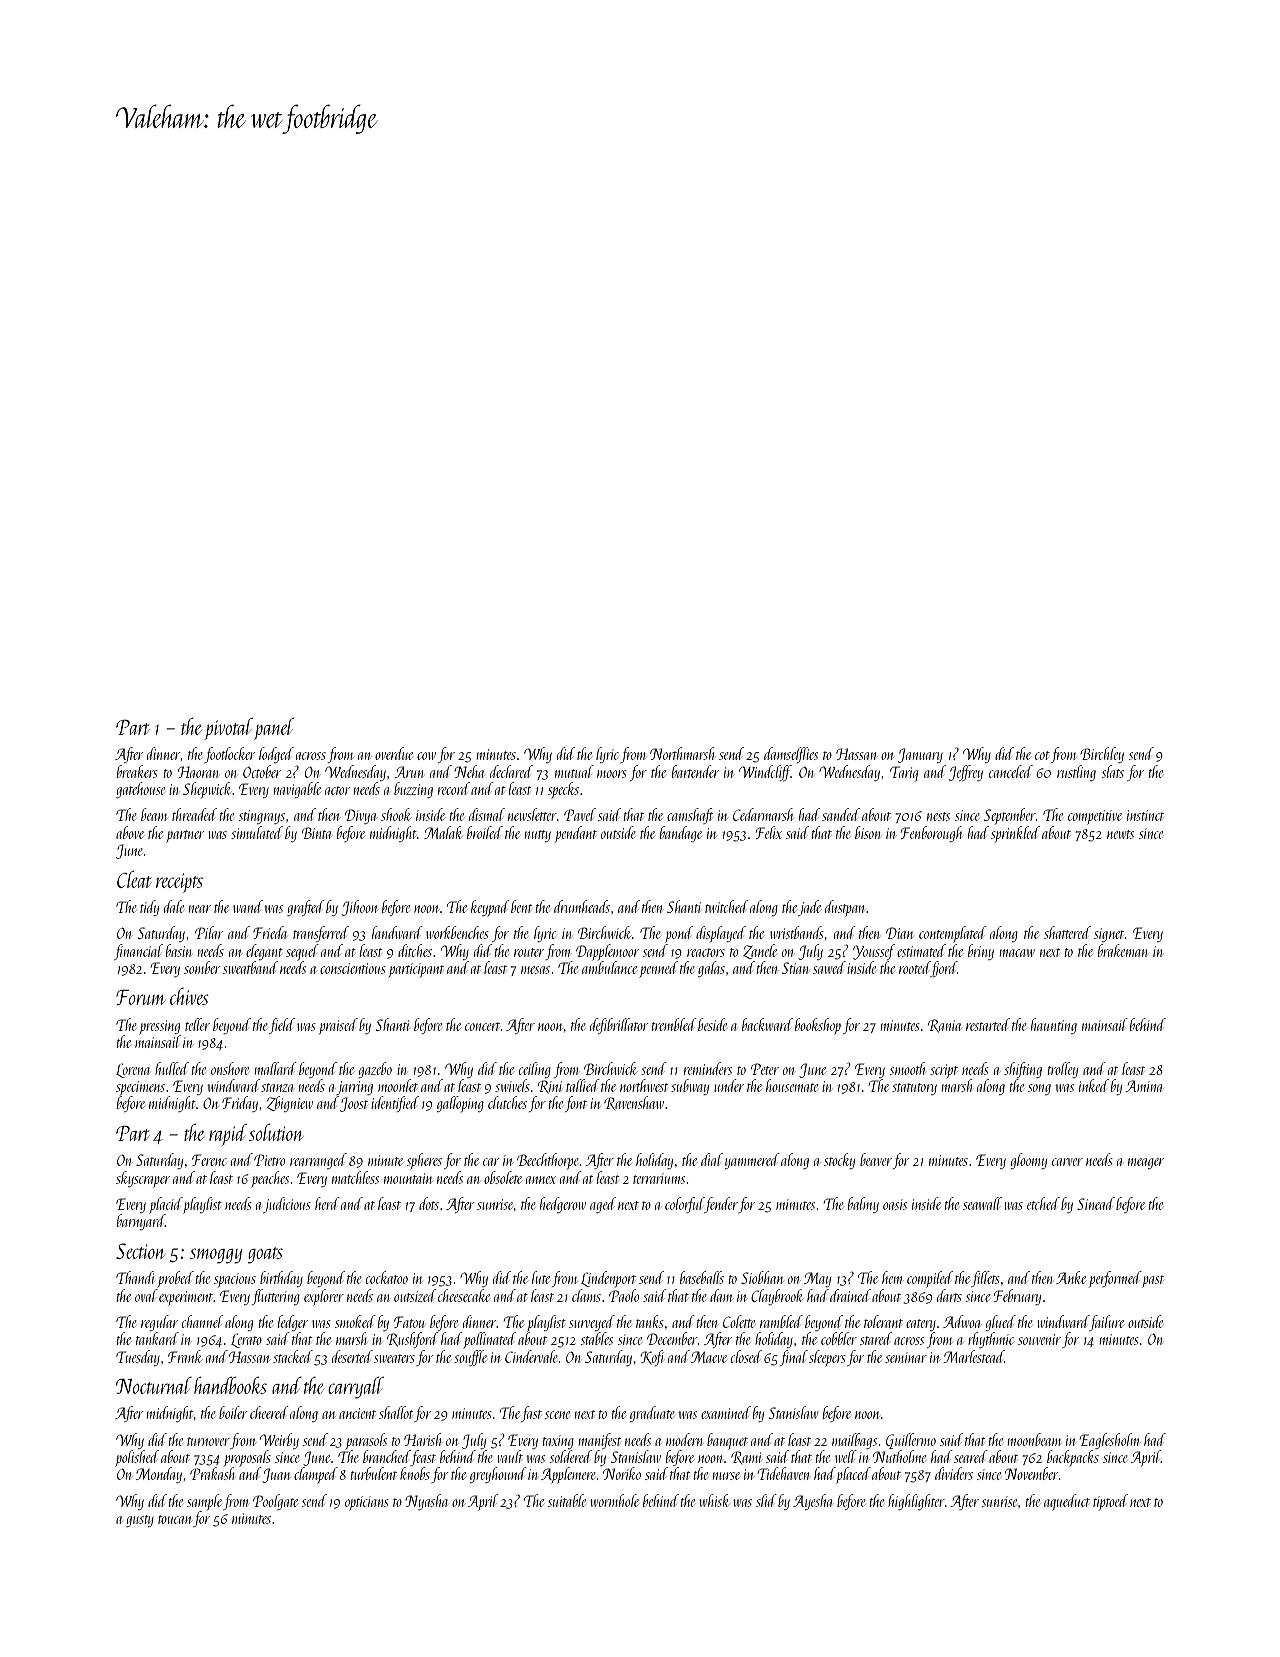 Image resolution: width=1280 pixels, height=1657 pixels. What do you see at coordinates (762, 1277) in the screenshot?
I see `Siobhan` at bounding box center [762, 1277].
